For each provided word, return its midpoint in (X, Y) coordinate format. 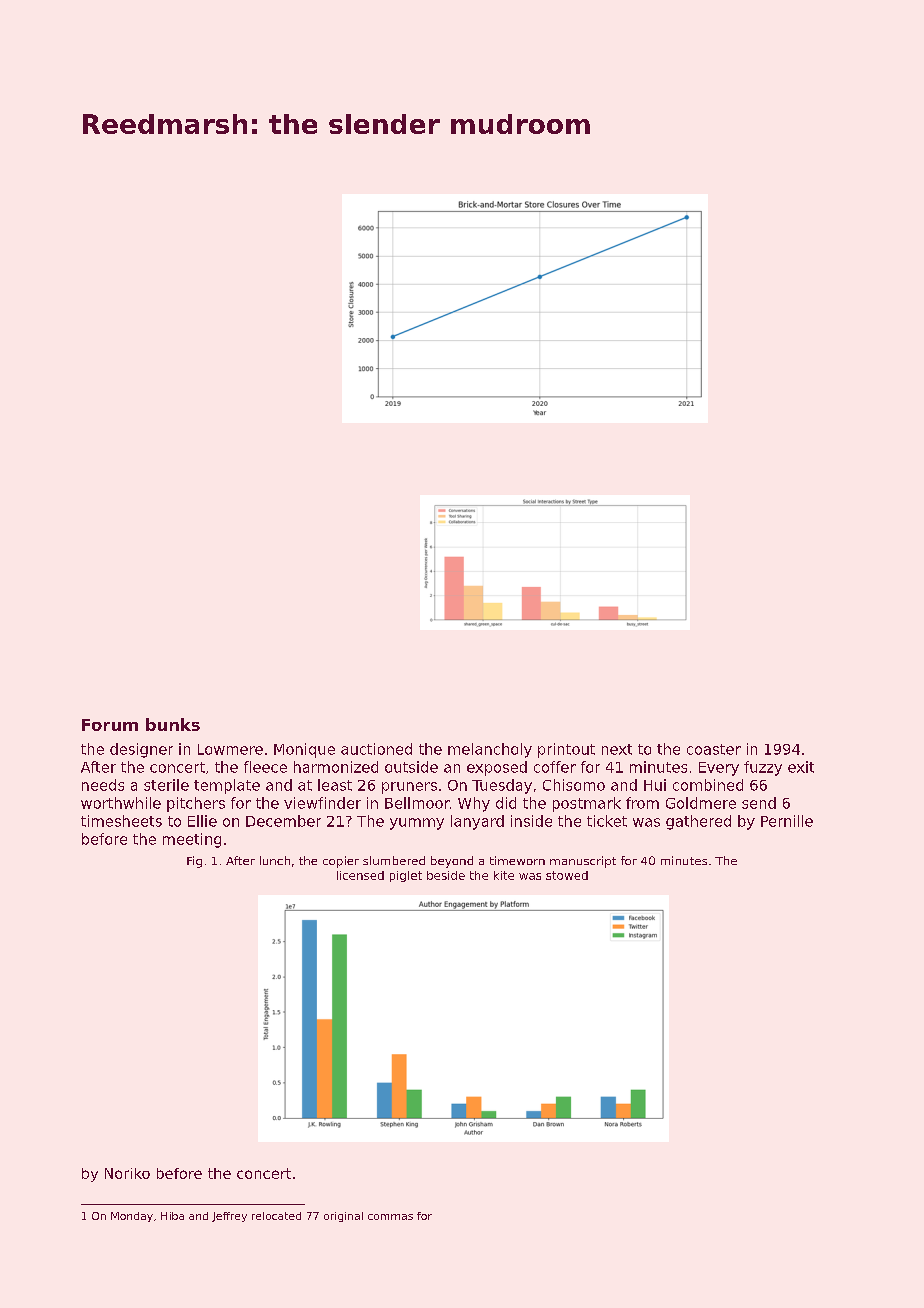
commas (390, 1217)
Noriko (127, 1173)
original (343, 1217)
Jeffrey (229, 1217)
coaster (714, 749)
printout (566, 750)
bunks (173, 724)
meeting (192, 840)
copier (341, 862)
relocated (276, 1216)
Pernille (787, 821)
